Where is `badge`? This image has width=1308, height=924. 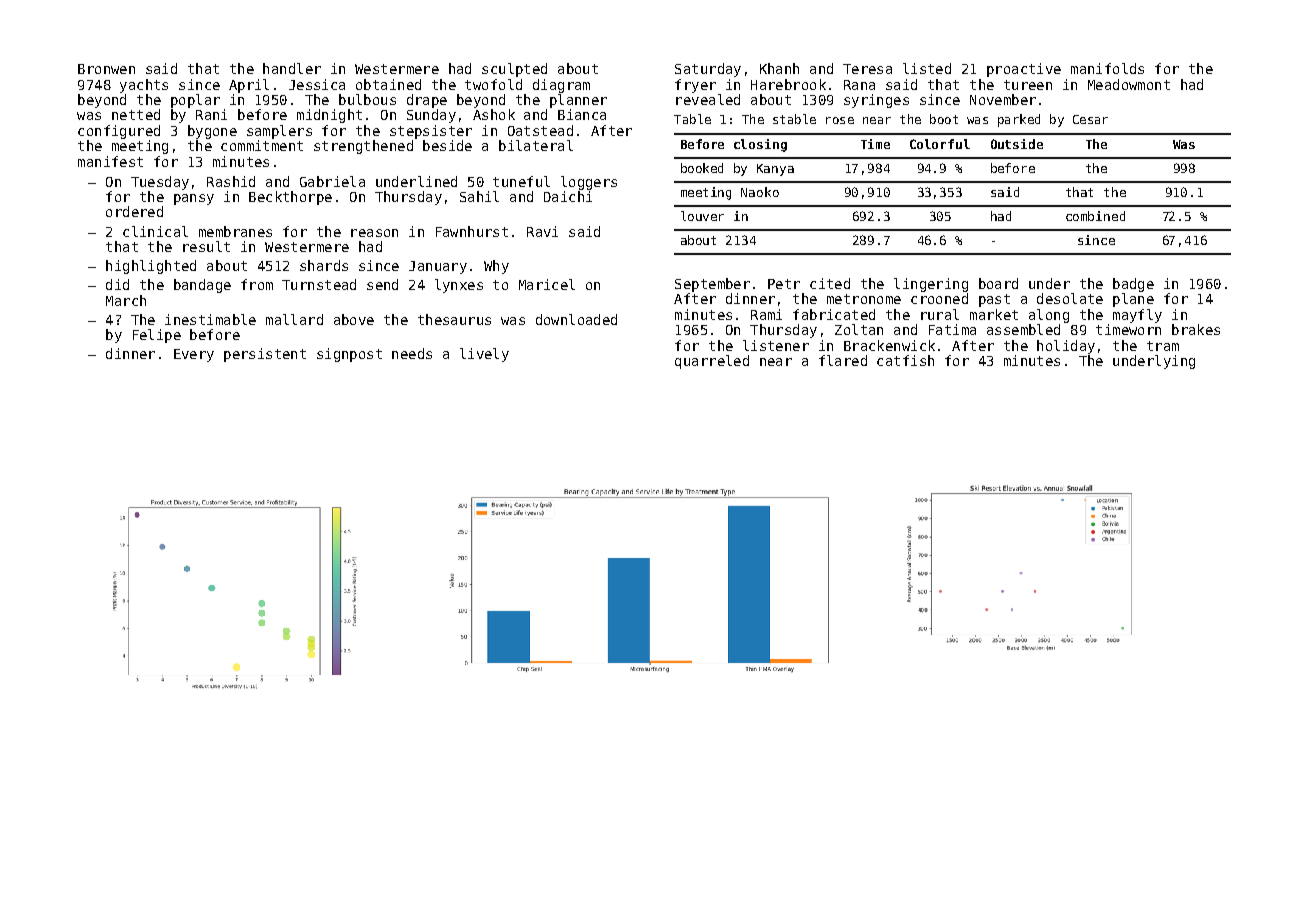 badge is located at coordinates (1133, 285).
